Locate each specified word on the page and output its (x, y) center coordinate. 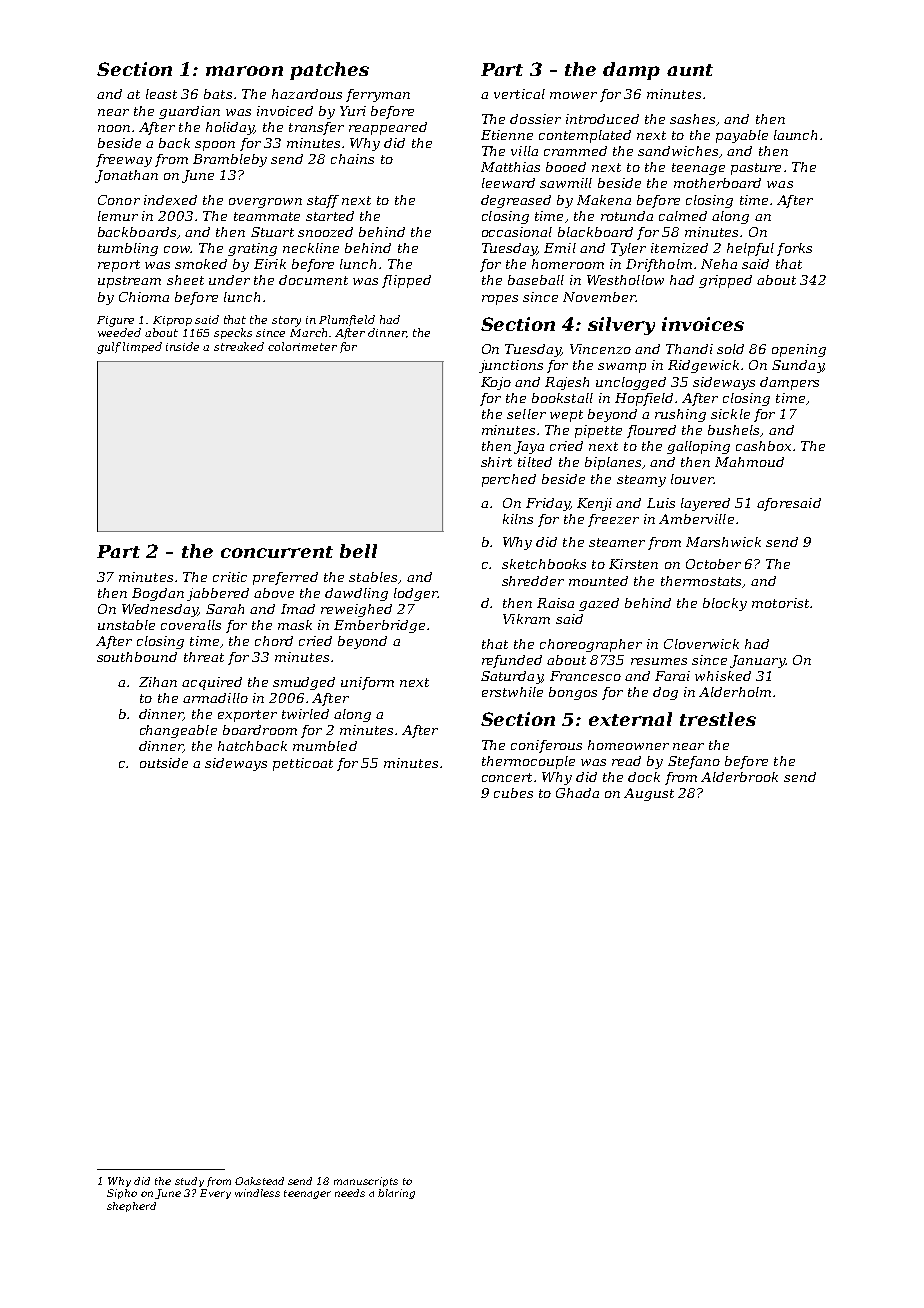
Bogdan (158, 594)
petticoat (303, 764)
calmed (683, 216)
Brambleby (230, 160)
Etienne (507, 135)
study (189, 1182)
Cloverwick (701, 644)
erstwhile (512, 692)
